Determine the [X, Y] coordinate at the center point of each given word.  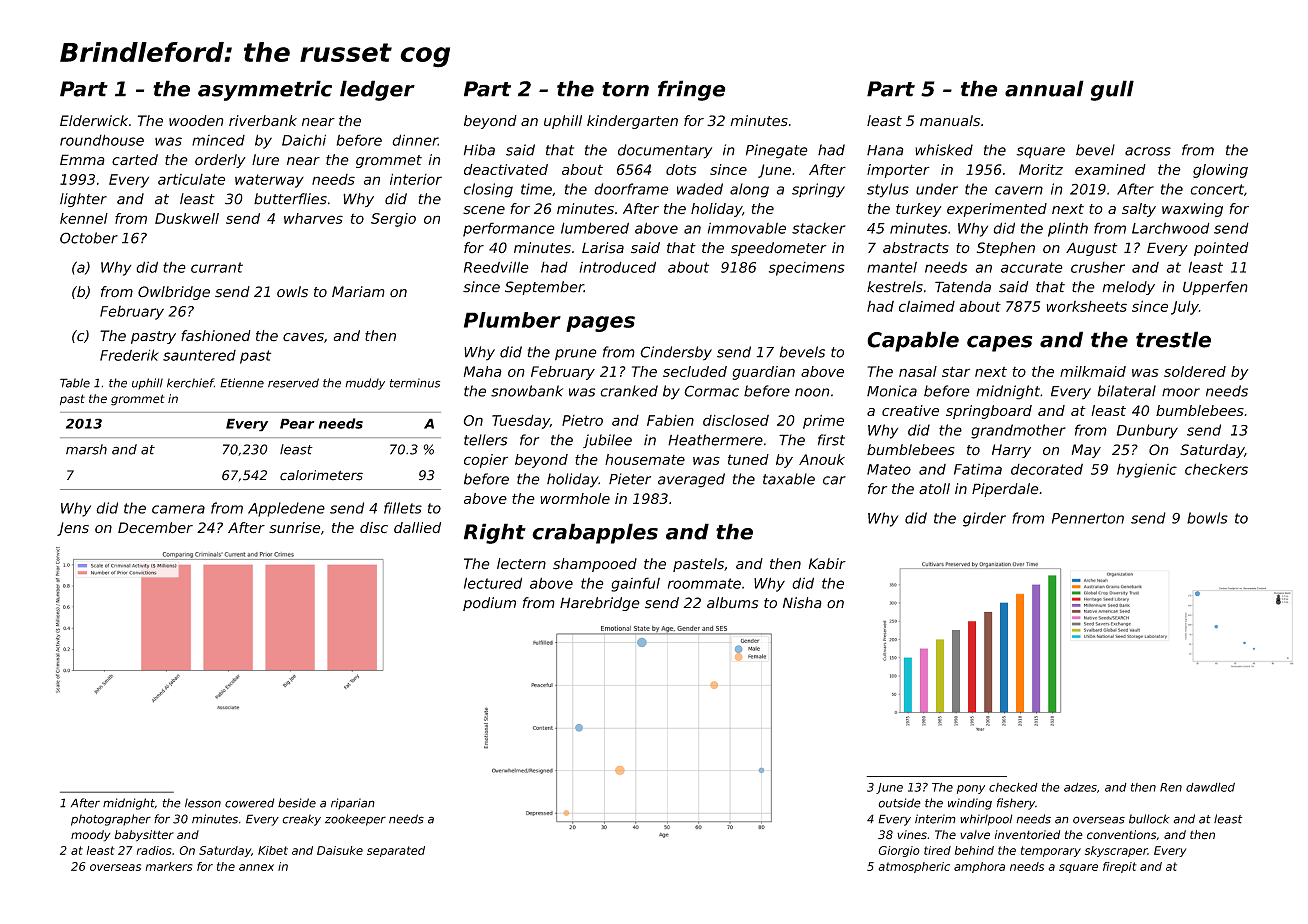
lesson [203, 803]
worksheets [1086, 306]
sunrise [294, 528]
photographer [111, 820]
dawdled [1210, 787]
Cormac [711, 391]
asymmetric [265, 90]
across [1148, 151]
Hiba [479, 150]
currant [217, 267]
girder [984, 519]
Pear [297, 423]
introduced [617, 267]
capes [999, 343]
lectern [521, 564]
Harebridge [600, 604]
